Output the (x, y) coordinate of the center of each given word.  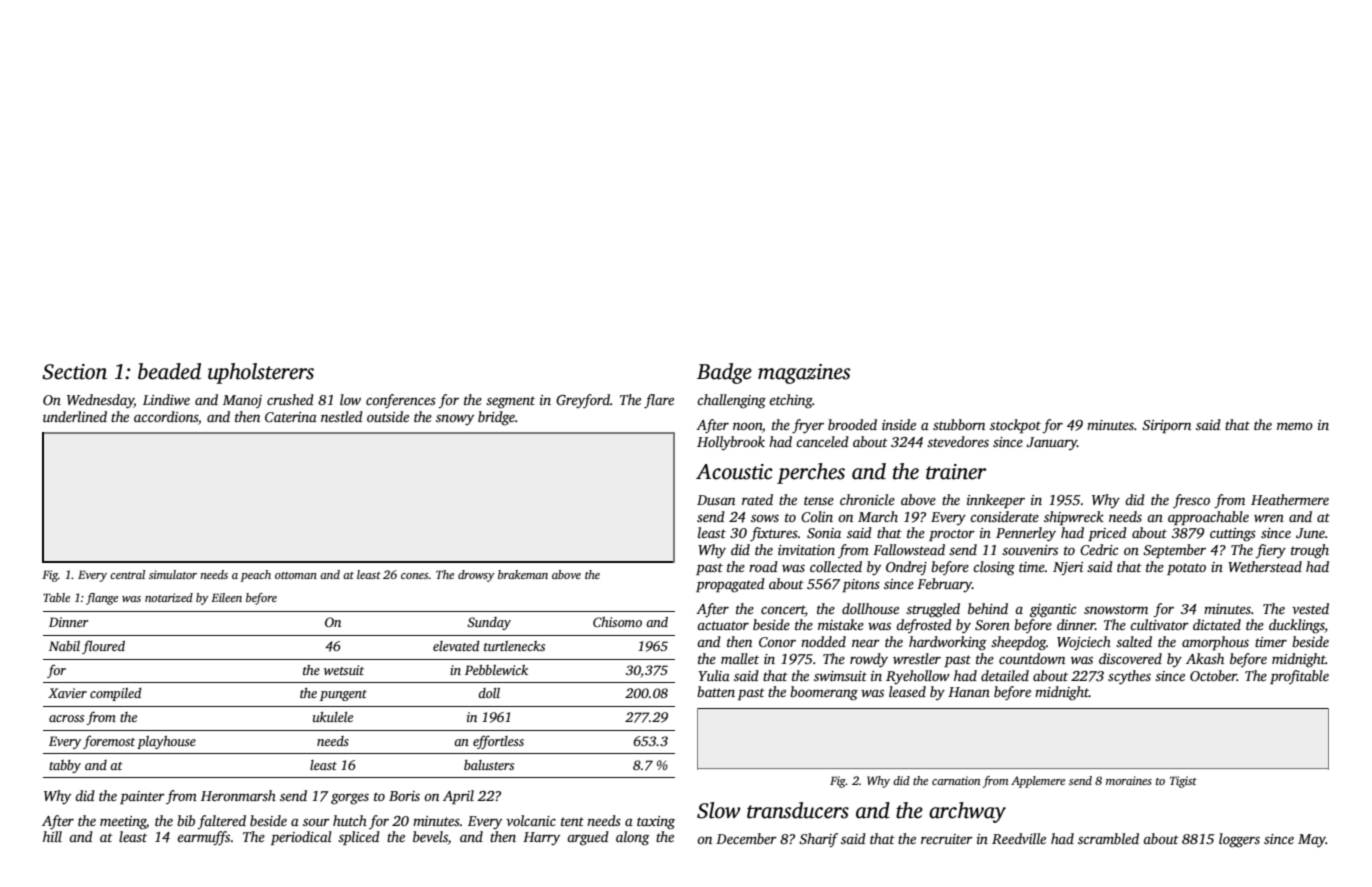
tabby (65, 766)
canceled (822, 441)
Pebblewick (496, 670)
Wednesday (100, 401)
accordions (166, 416)
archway (967, 812)
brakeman (523, 574)
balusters (489, 765)
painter (142, 797)
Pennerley (1026, 534)
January (1051, 443)
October (1213, 675)
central (127, 574)
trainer (956, 472)
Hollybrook (731, 443)
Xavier (67, 693)
